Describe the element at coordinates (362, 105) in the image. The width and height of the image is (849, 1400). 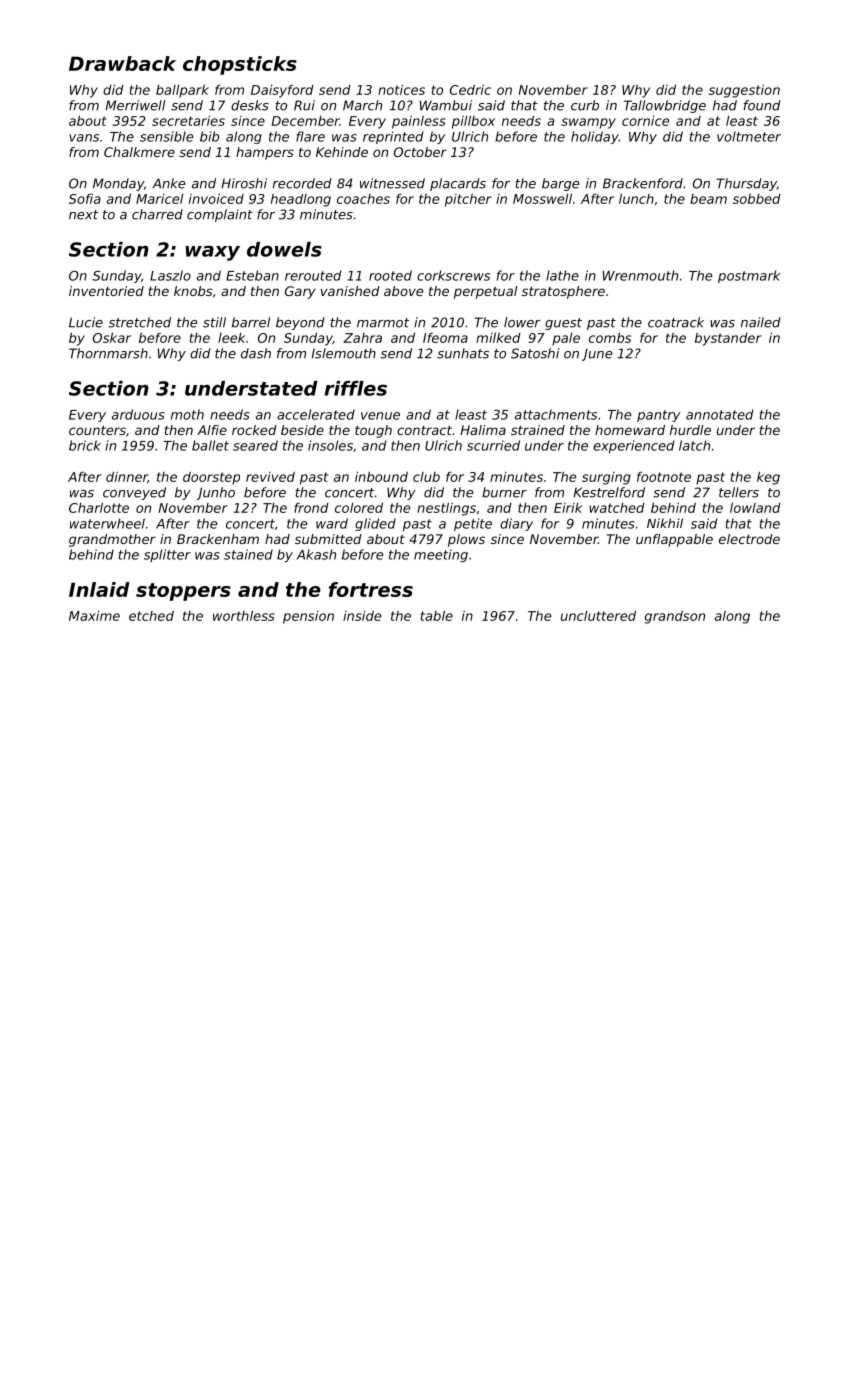
I see `March` at that location.
